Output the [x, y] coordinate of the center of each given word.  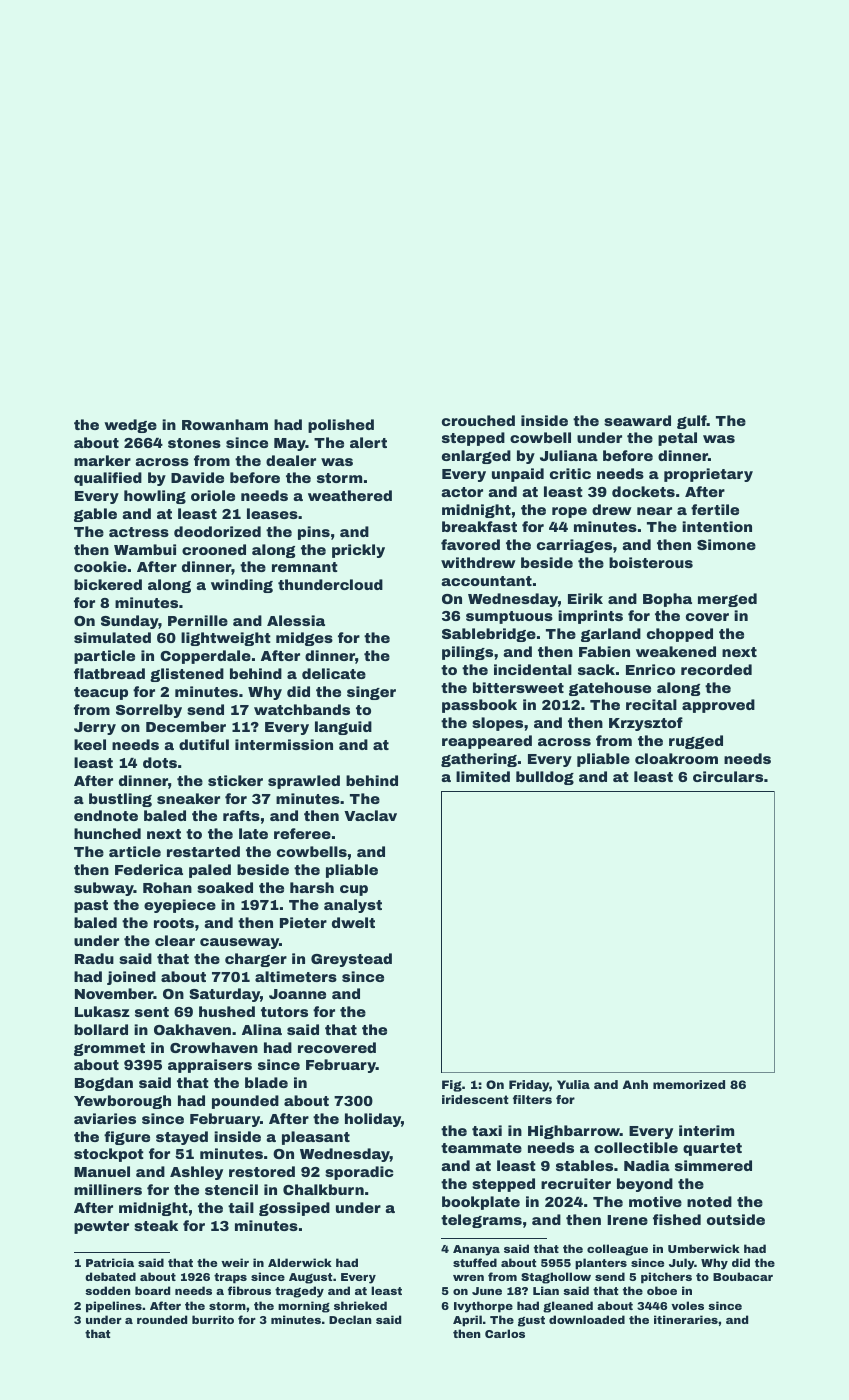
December [186, 726]
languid [343, 728]
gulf [692, 422]
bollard [101, 1029]
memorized [689, 1084]
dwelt [353, 922]
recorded [716, 669]
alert [368, 442]
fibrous [249, 1290]
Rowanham [225, 424]
